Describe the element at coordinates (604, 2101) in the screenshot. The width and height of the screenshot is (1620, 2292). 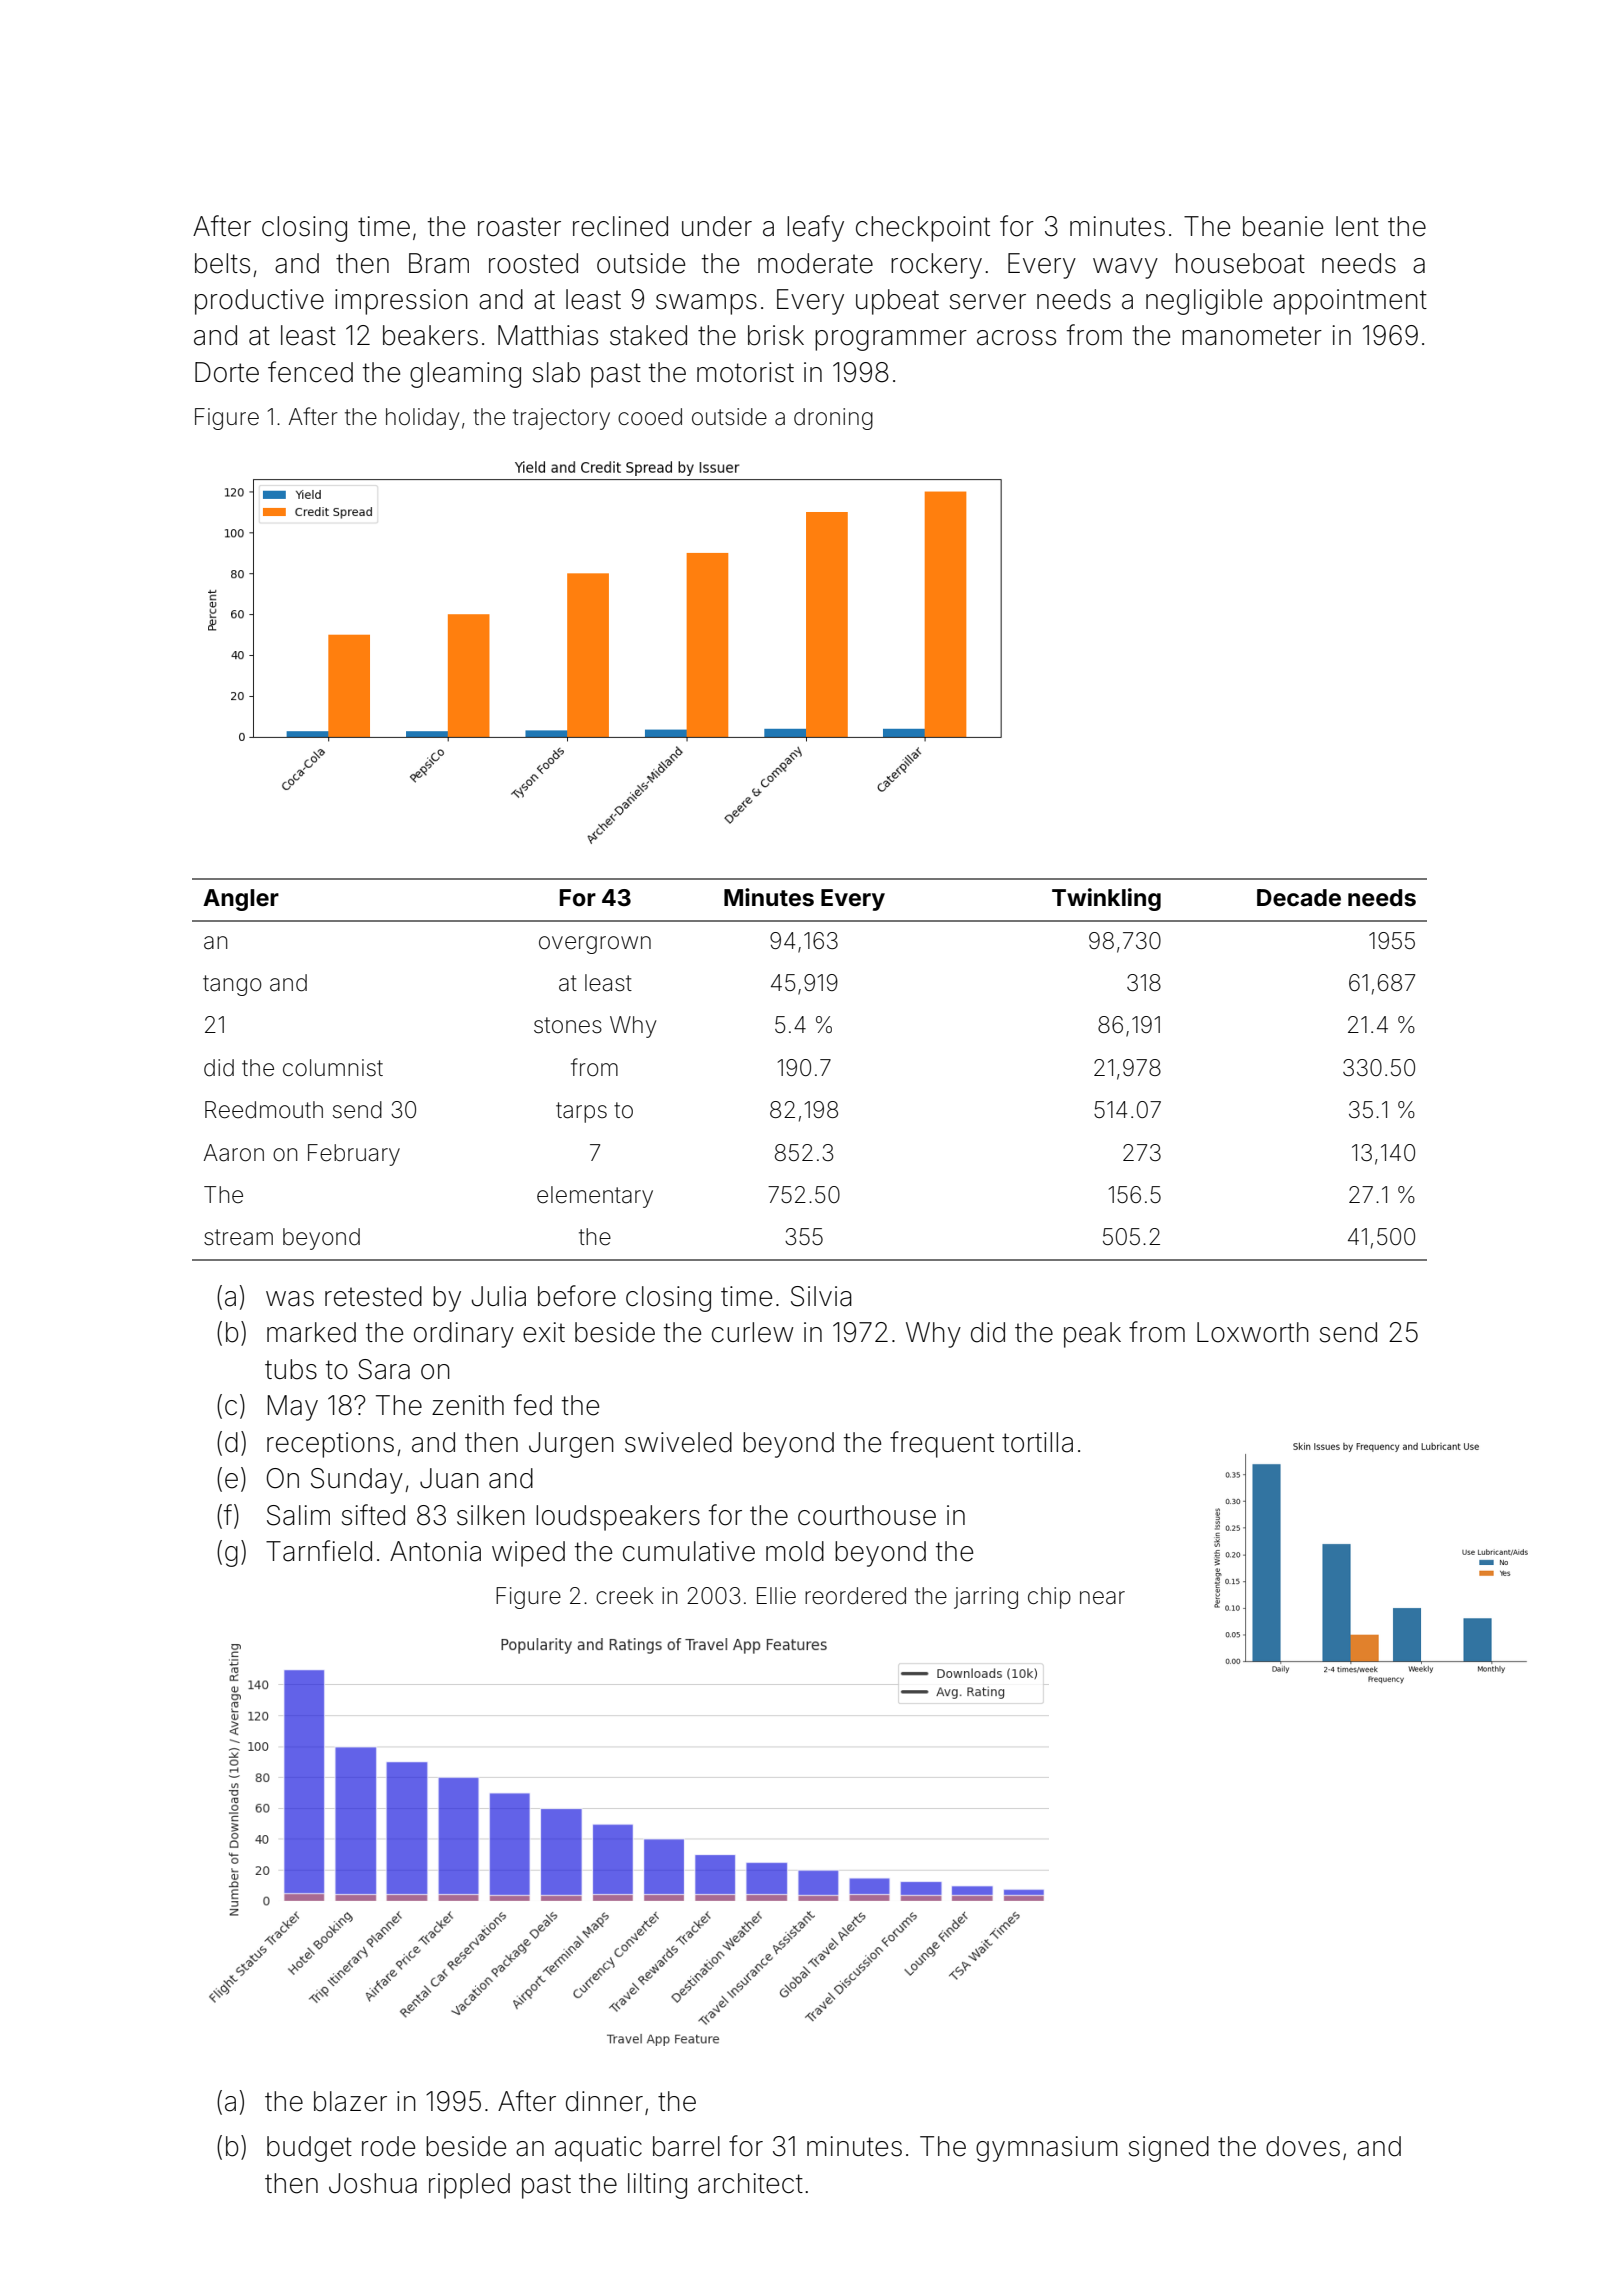
I see `dinner` at that location.
